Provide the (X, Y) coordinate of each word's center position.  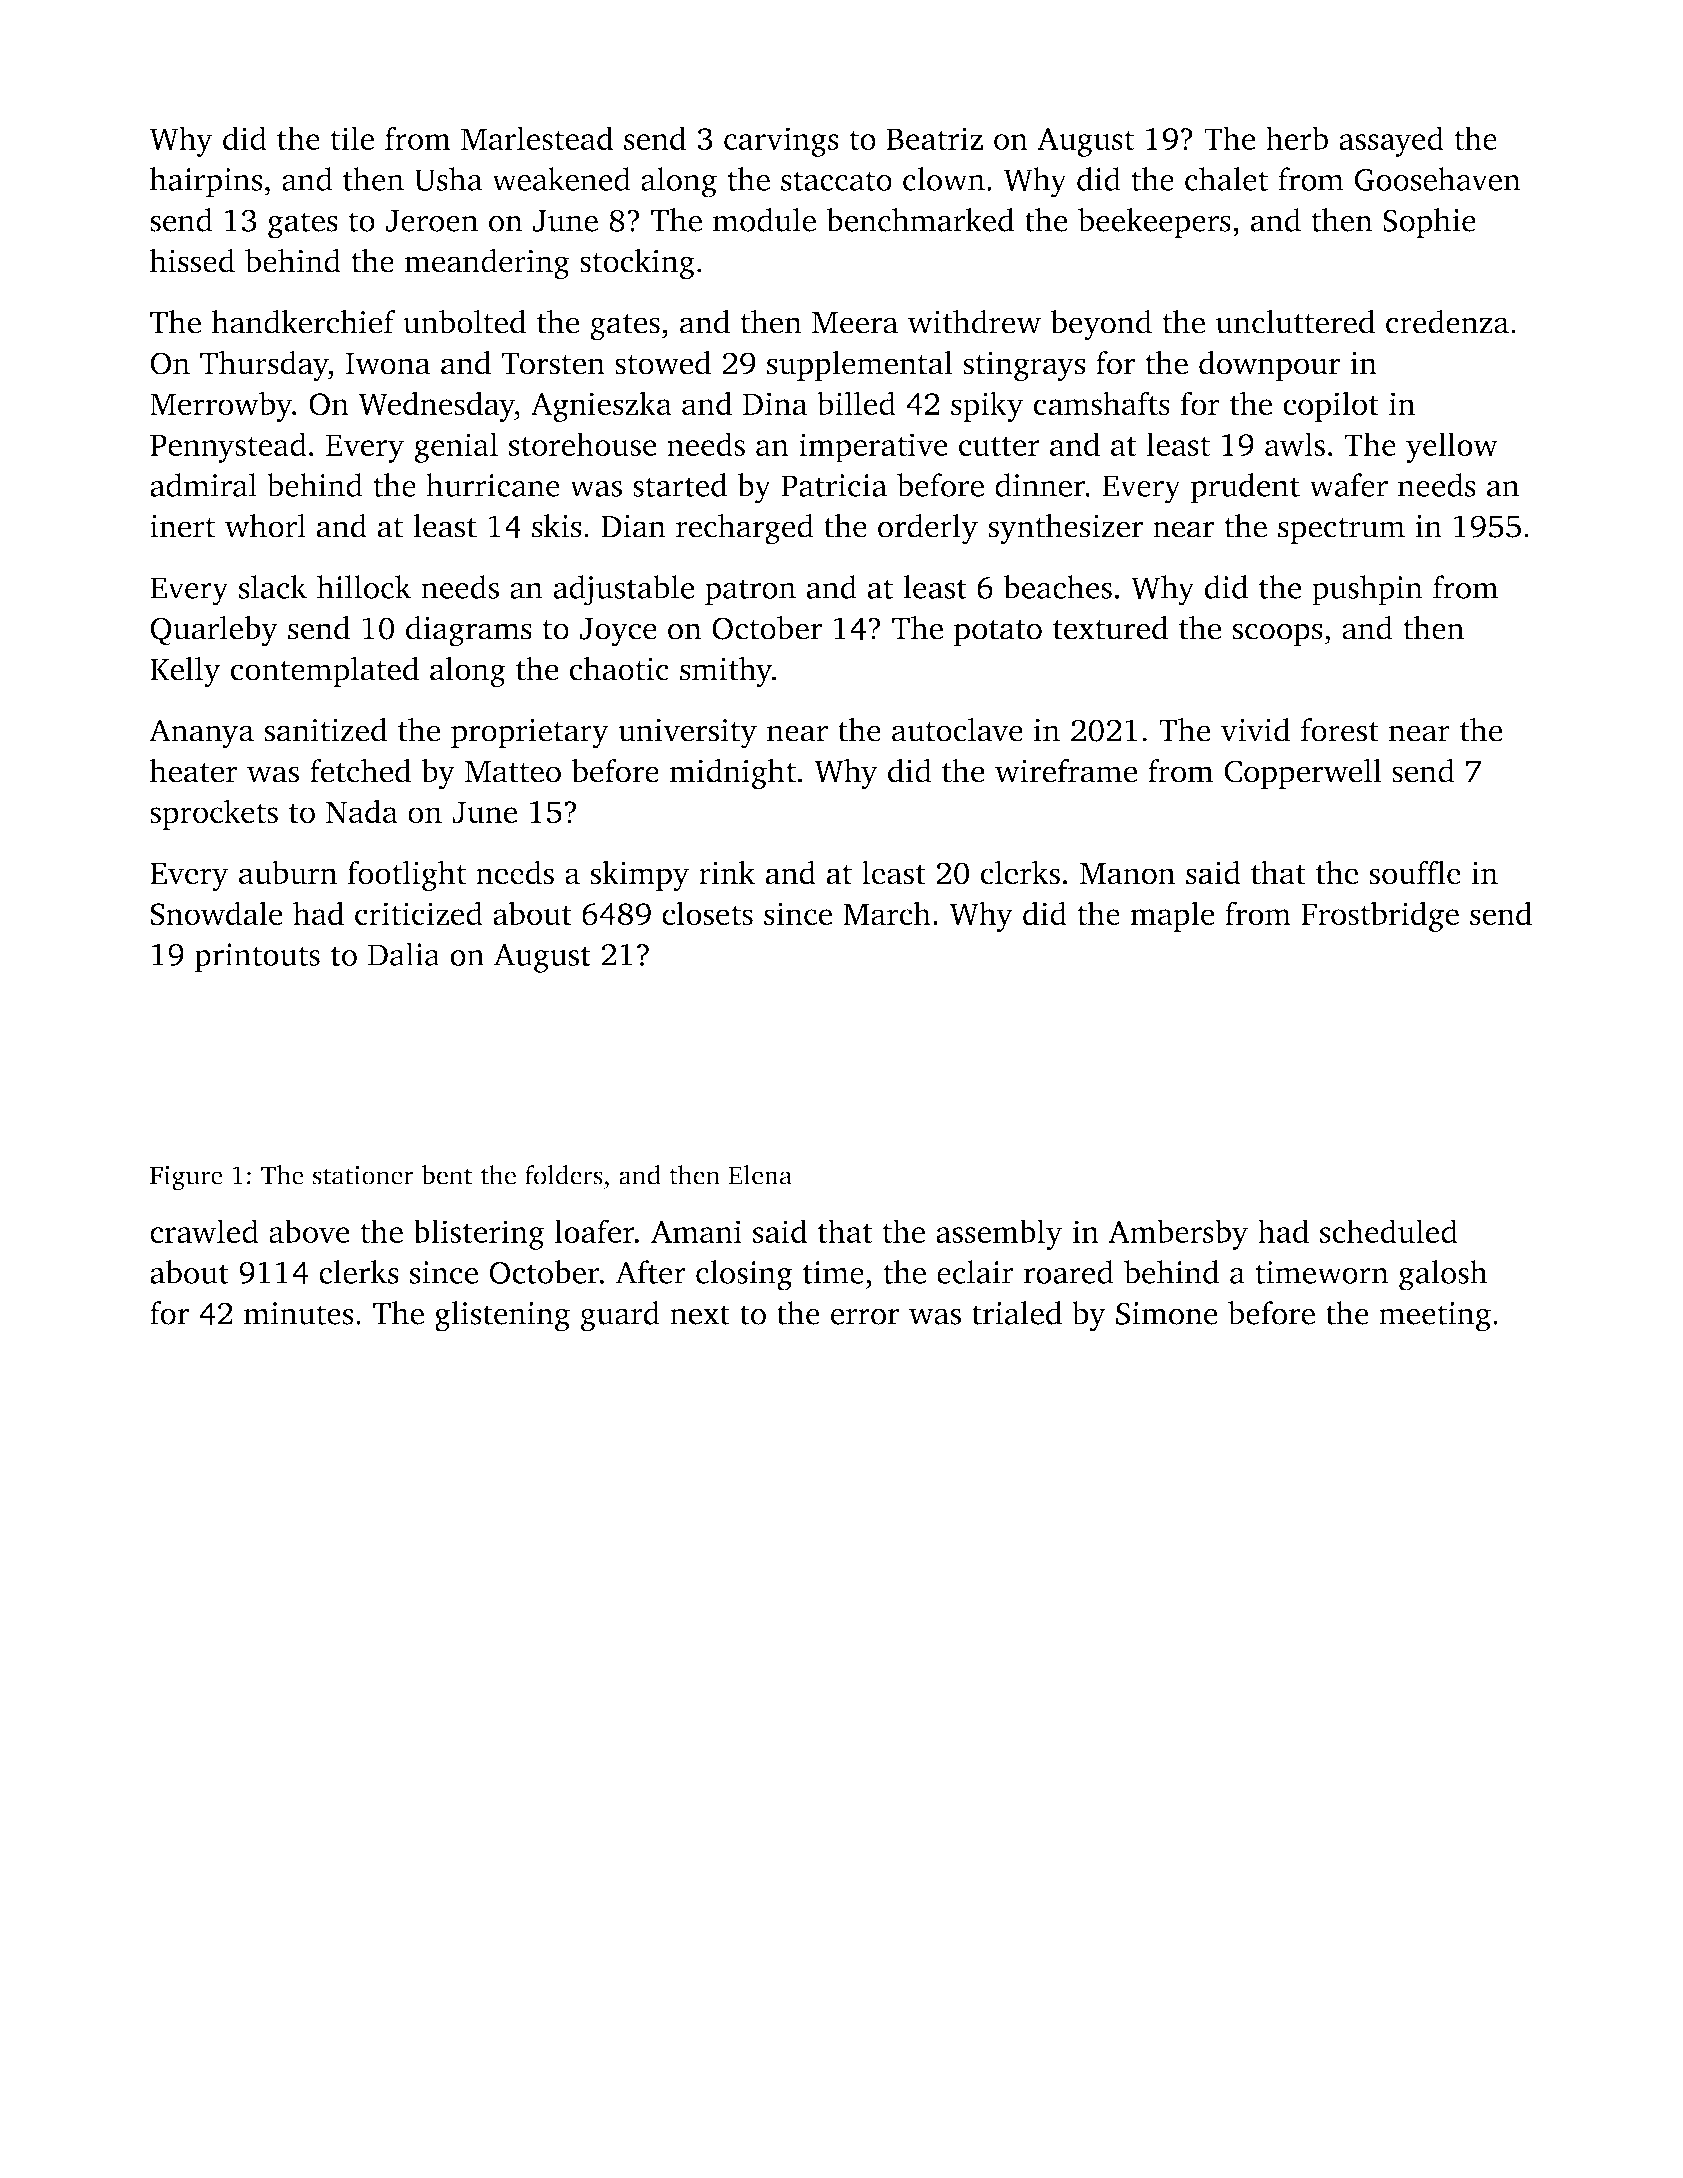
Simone (1167, 1313)
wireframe (1066, 771)
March (887, 913)
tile (352, 138)
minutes (299, 1313)
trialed (1017, 1313)
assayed (1391, 141)
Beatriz (935, 138)
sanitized (325, 730)
